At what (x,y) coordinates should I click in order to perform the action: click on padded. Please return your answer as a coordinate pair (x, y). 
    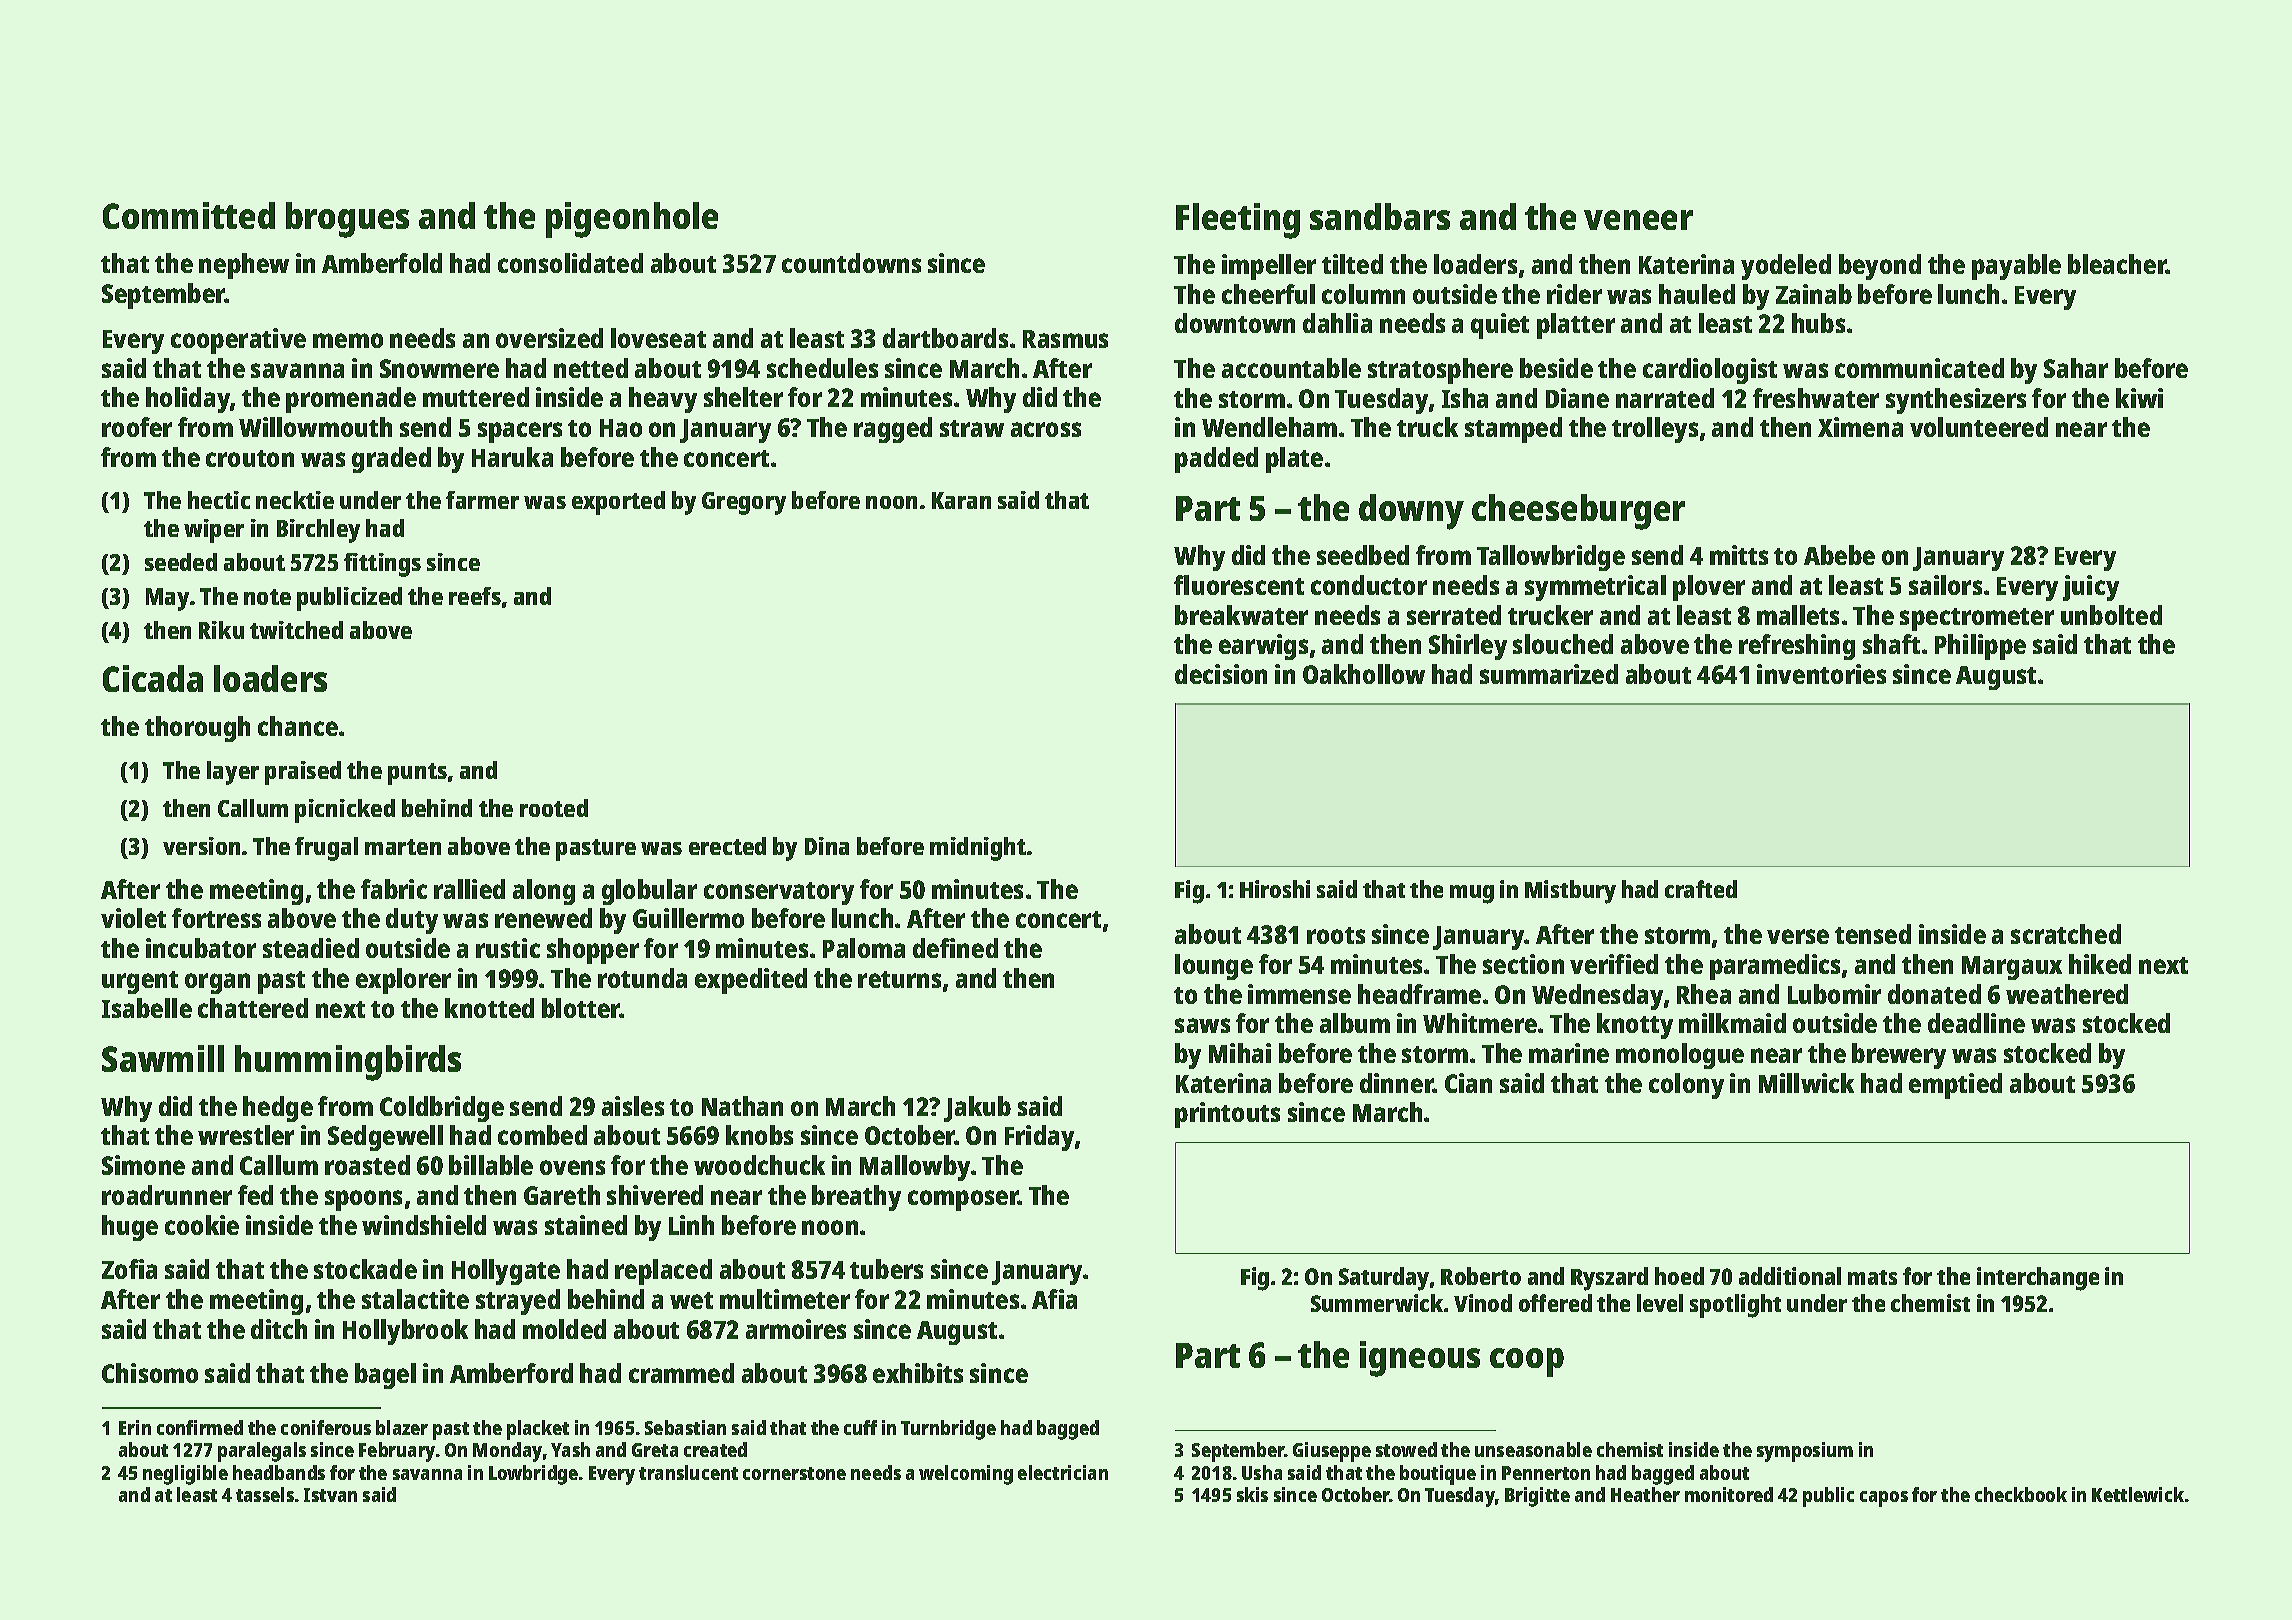
    Looking at the image, I should click on (1216, 460).
